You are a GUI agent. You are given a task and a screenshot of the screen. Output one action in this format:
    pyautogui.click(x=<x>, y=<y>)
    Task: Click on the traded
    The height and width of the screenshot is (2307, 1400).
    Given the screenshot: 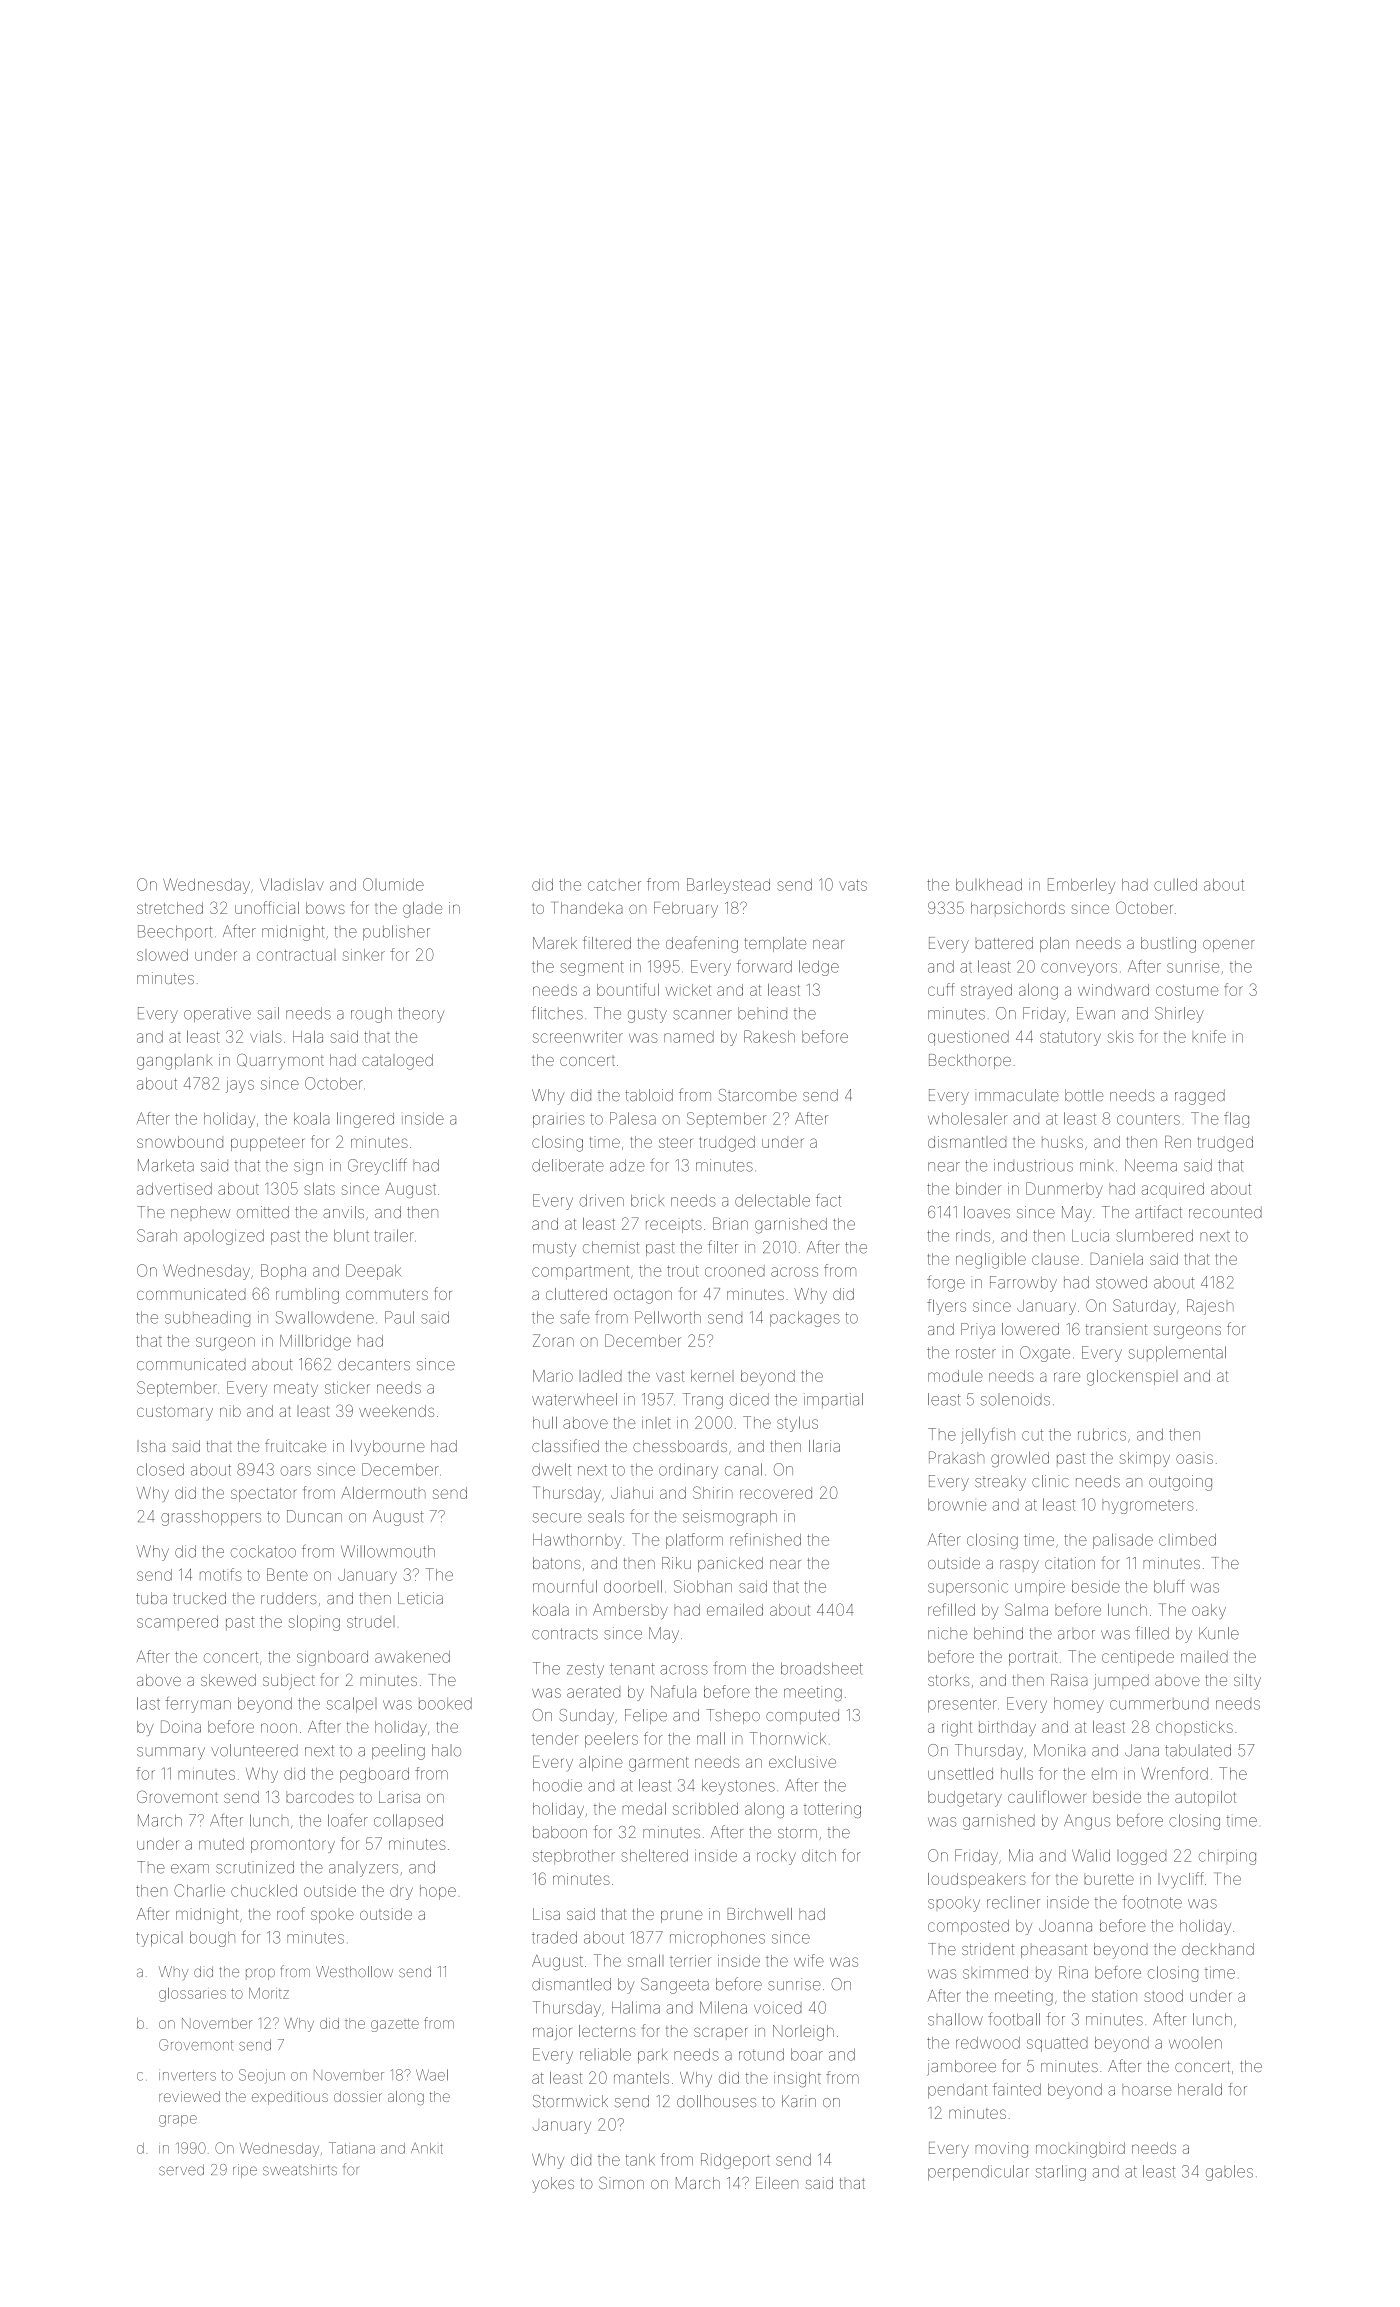 What is the action you would take?
    pyautogui.click(x=554, y=1937)
